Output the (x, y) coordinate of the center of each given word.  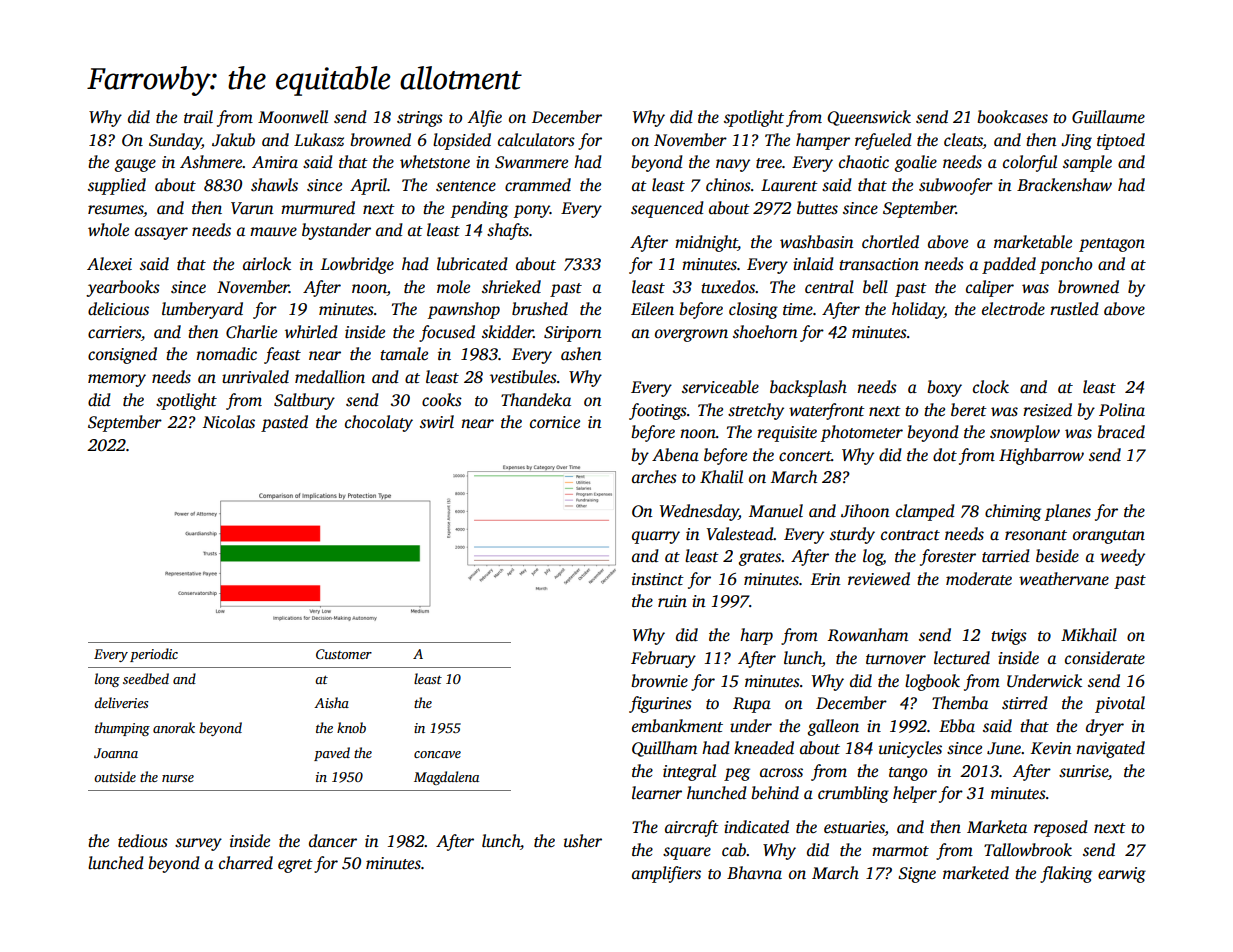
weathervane (1064, 579)
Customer (344, 654)
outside (115, 776)
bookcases (1012, 117)
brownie (659, 681)
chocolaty (379, 423)
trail (198, 117)
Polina (1122, 410)
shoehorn (765, 332)
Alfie (485, 118)
